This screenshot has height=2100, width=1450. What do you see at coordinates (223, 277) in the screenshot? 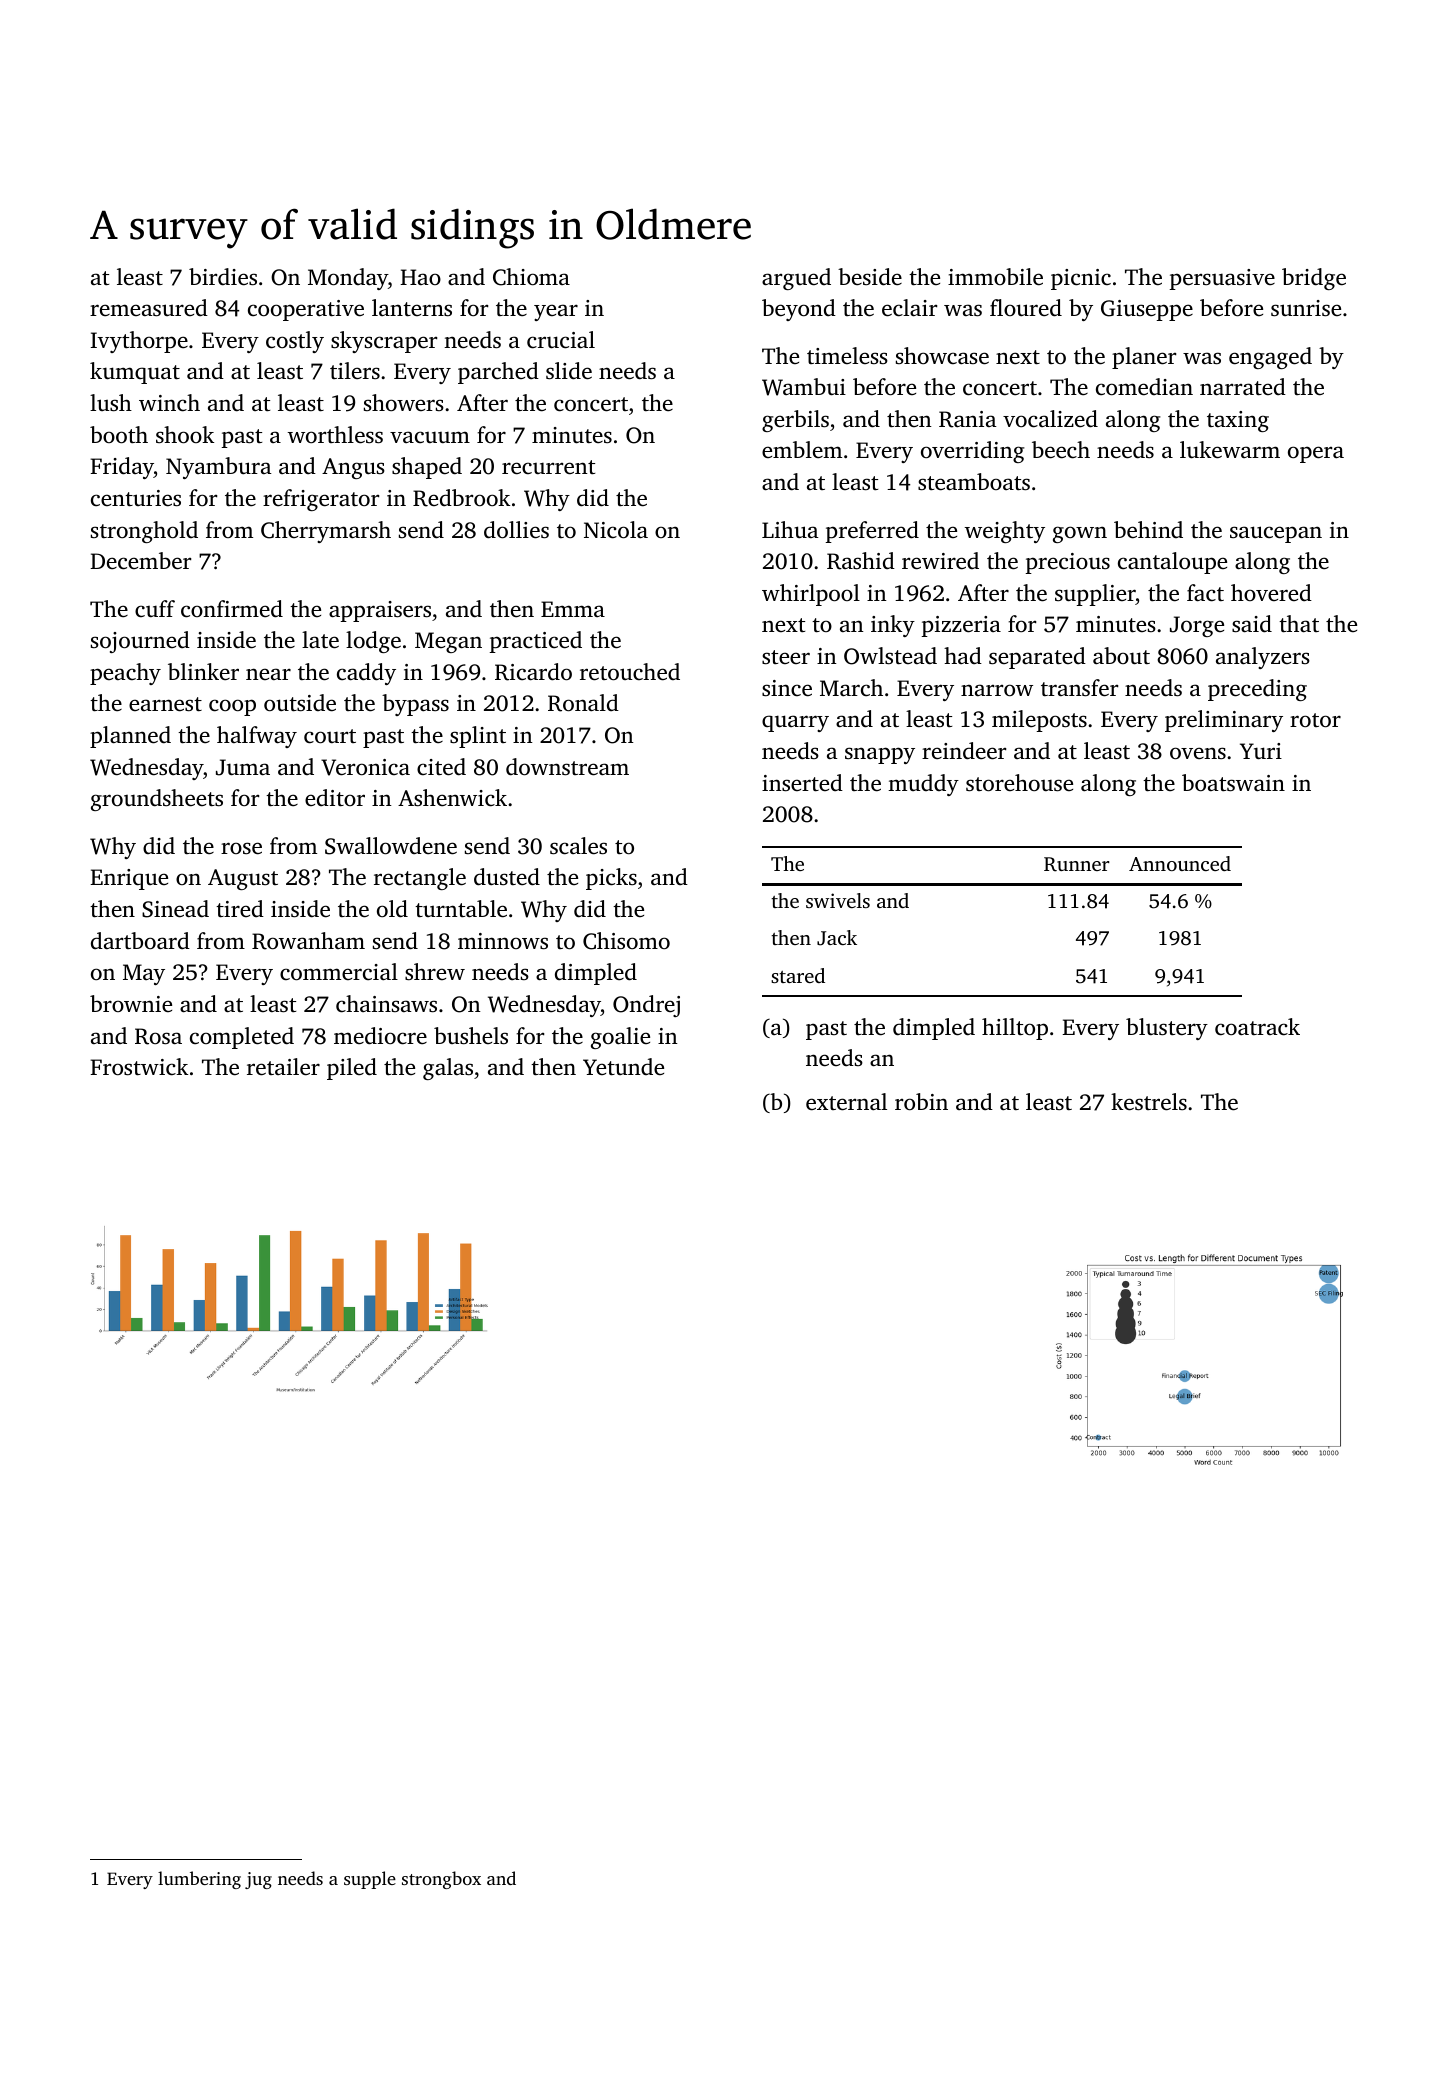
I see `birdies` at bounding box center [223, 277].
